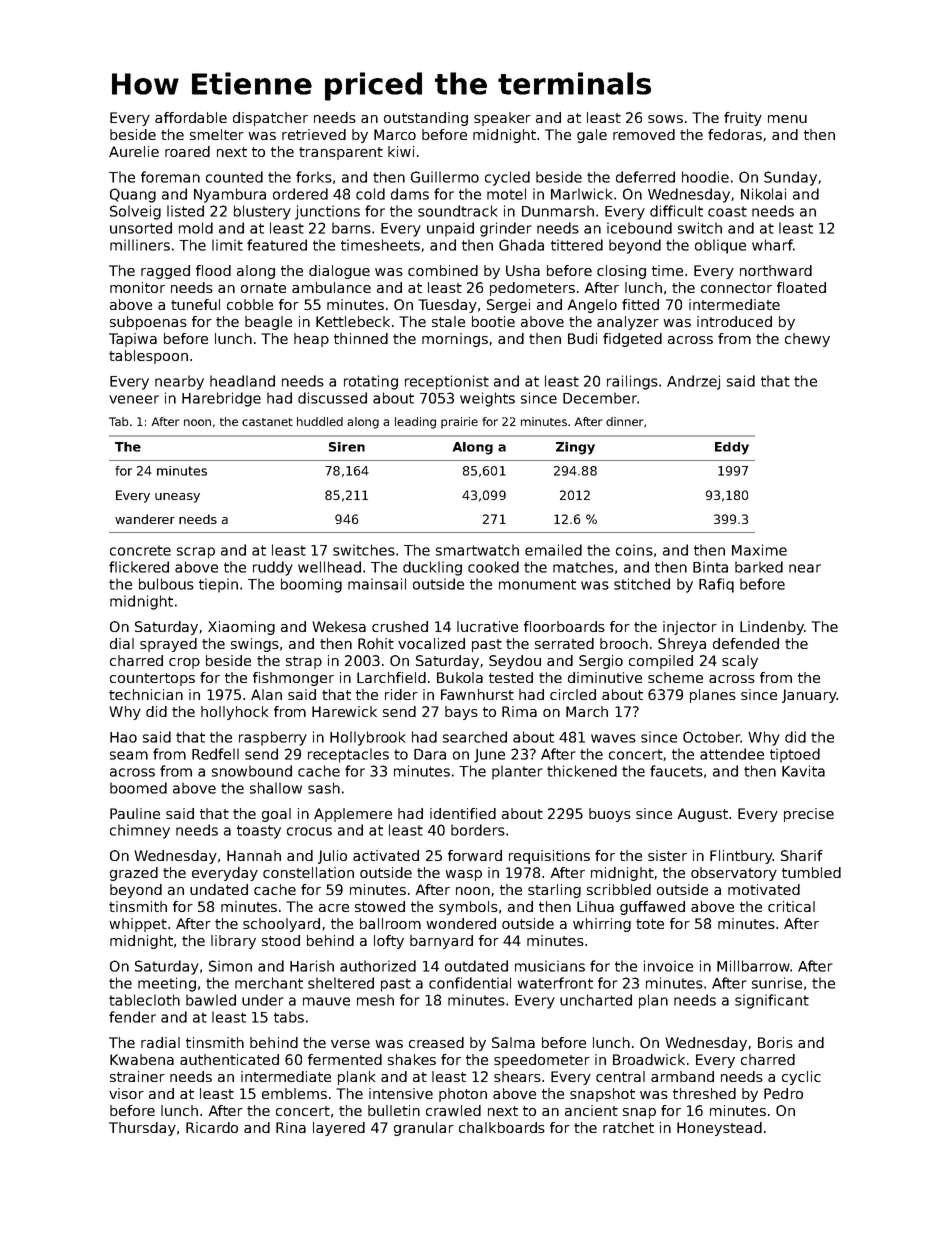 The image size is (952, 1233). Describe the element at coordinates (665, 119) in the document. I see `sows` at that location.
